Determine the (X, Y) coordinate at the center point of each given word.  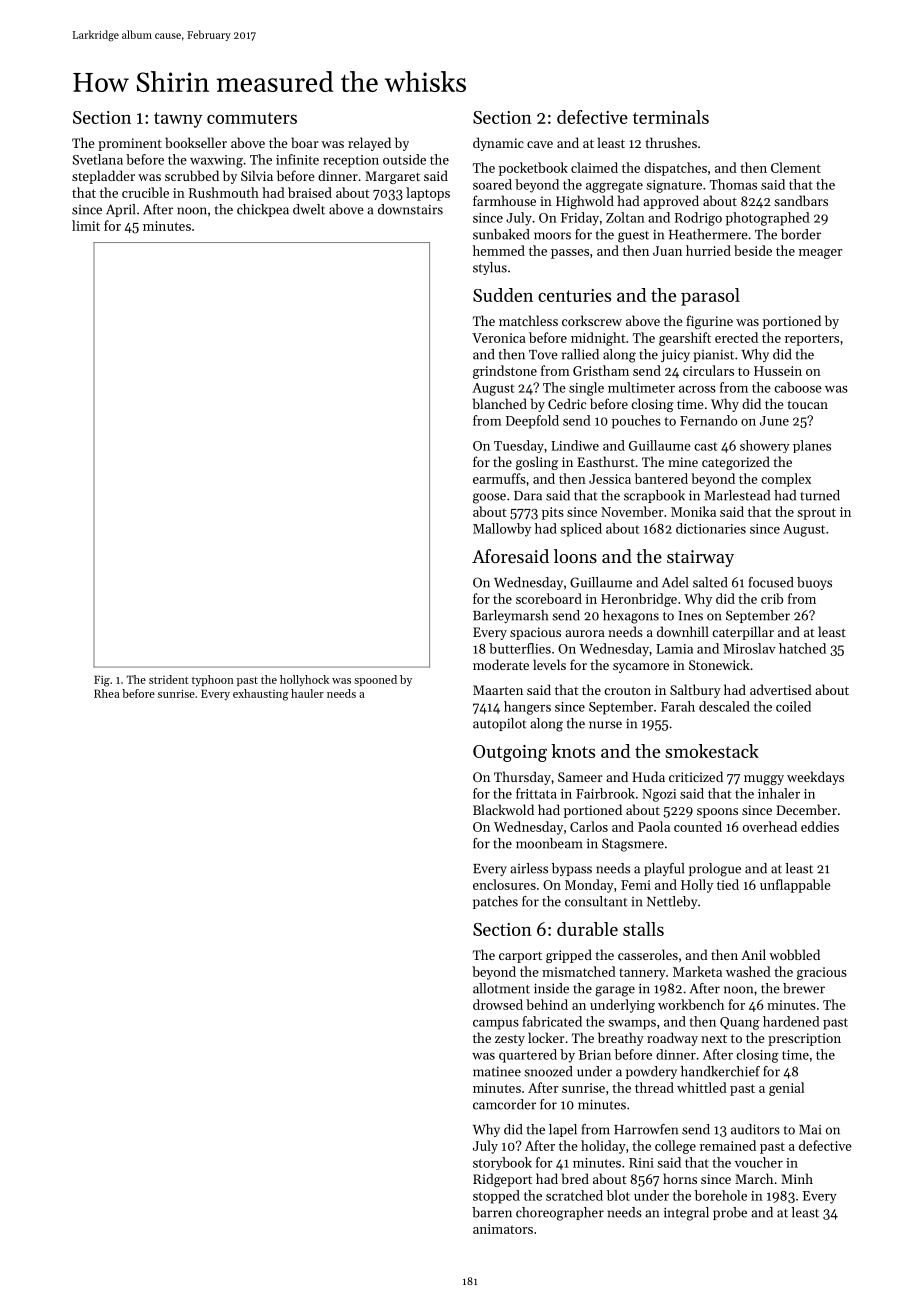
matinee (497, 1072)
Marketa (697, 971)
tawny (178, 120)
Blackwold (503, 809)
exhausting (261, 695)
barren (492, 1212)
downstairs (410, 209)
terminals (671, 117)
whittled (702, 1087)
